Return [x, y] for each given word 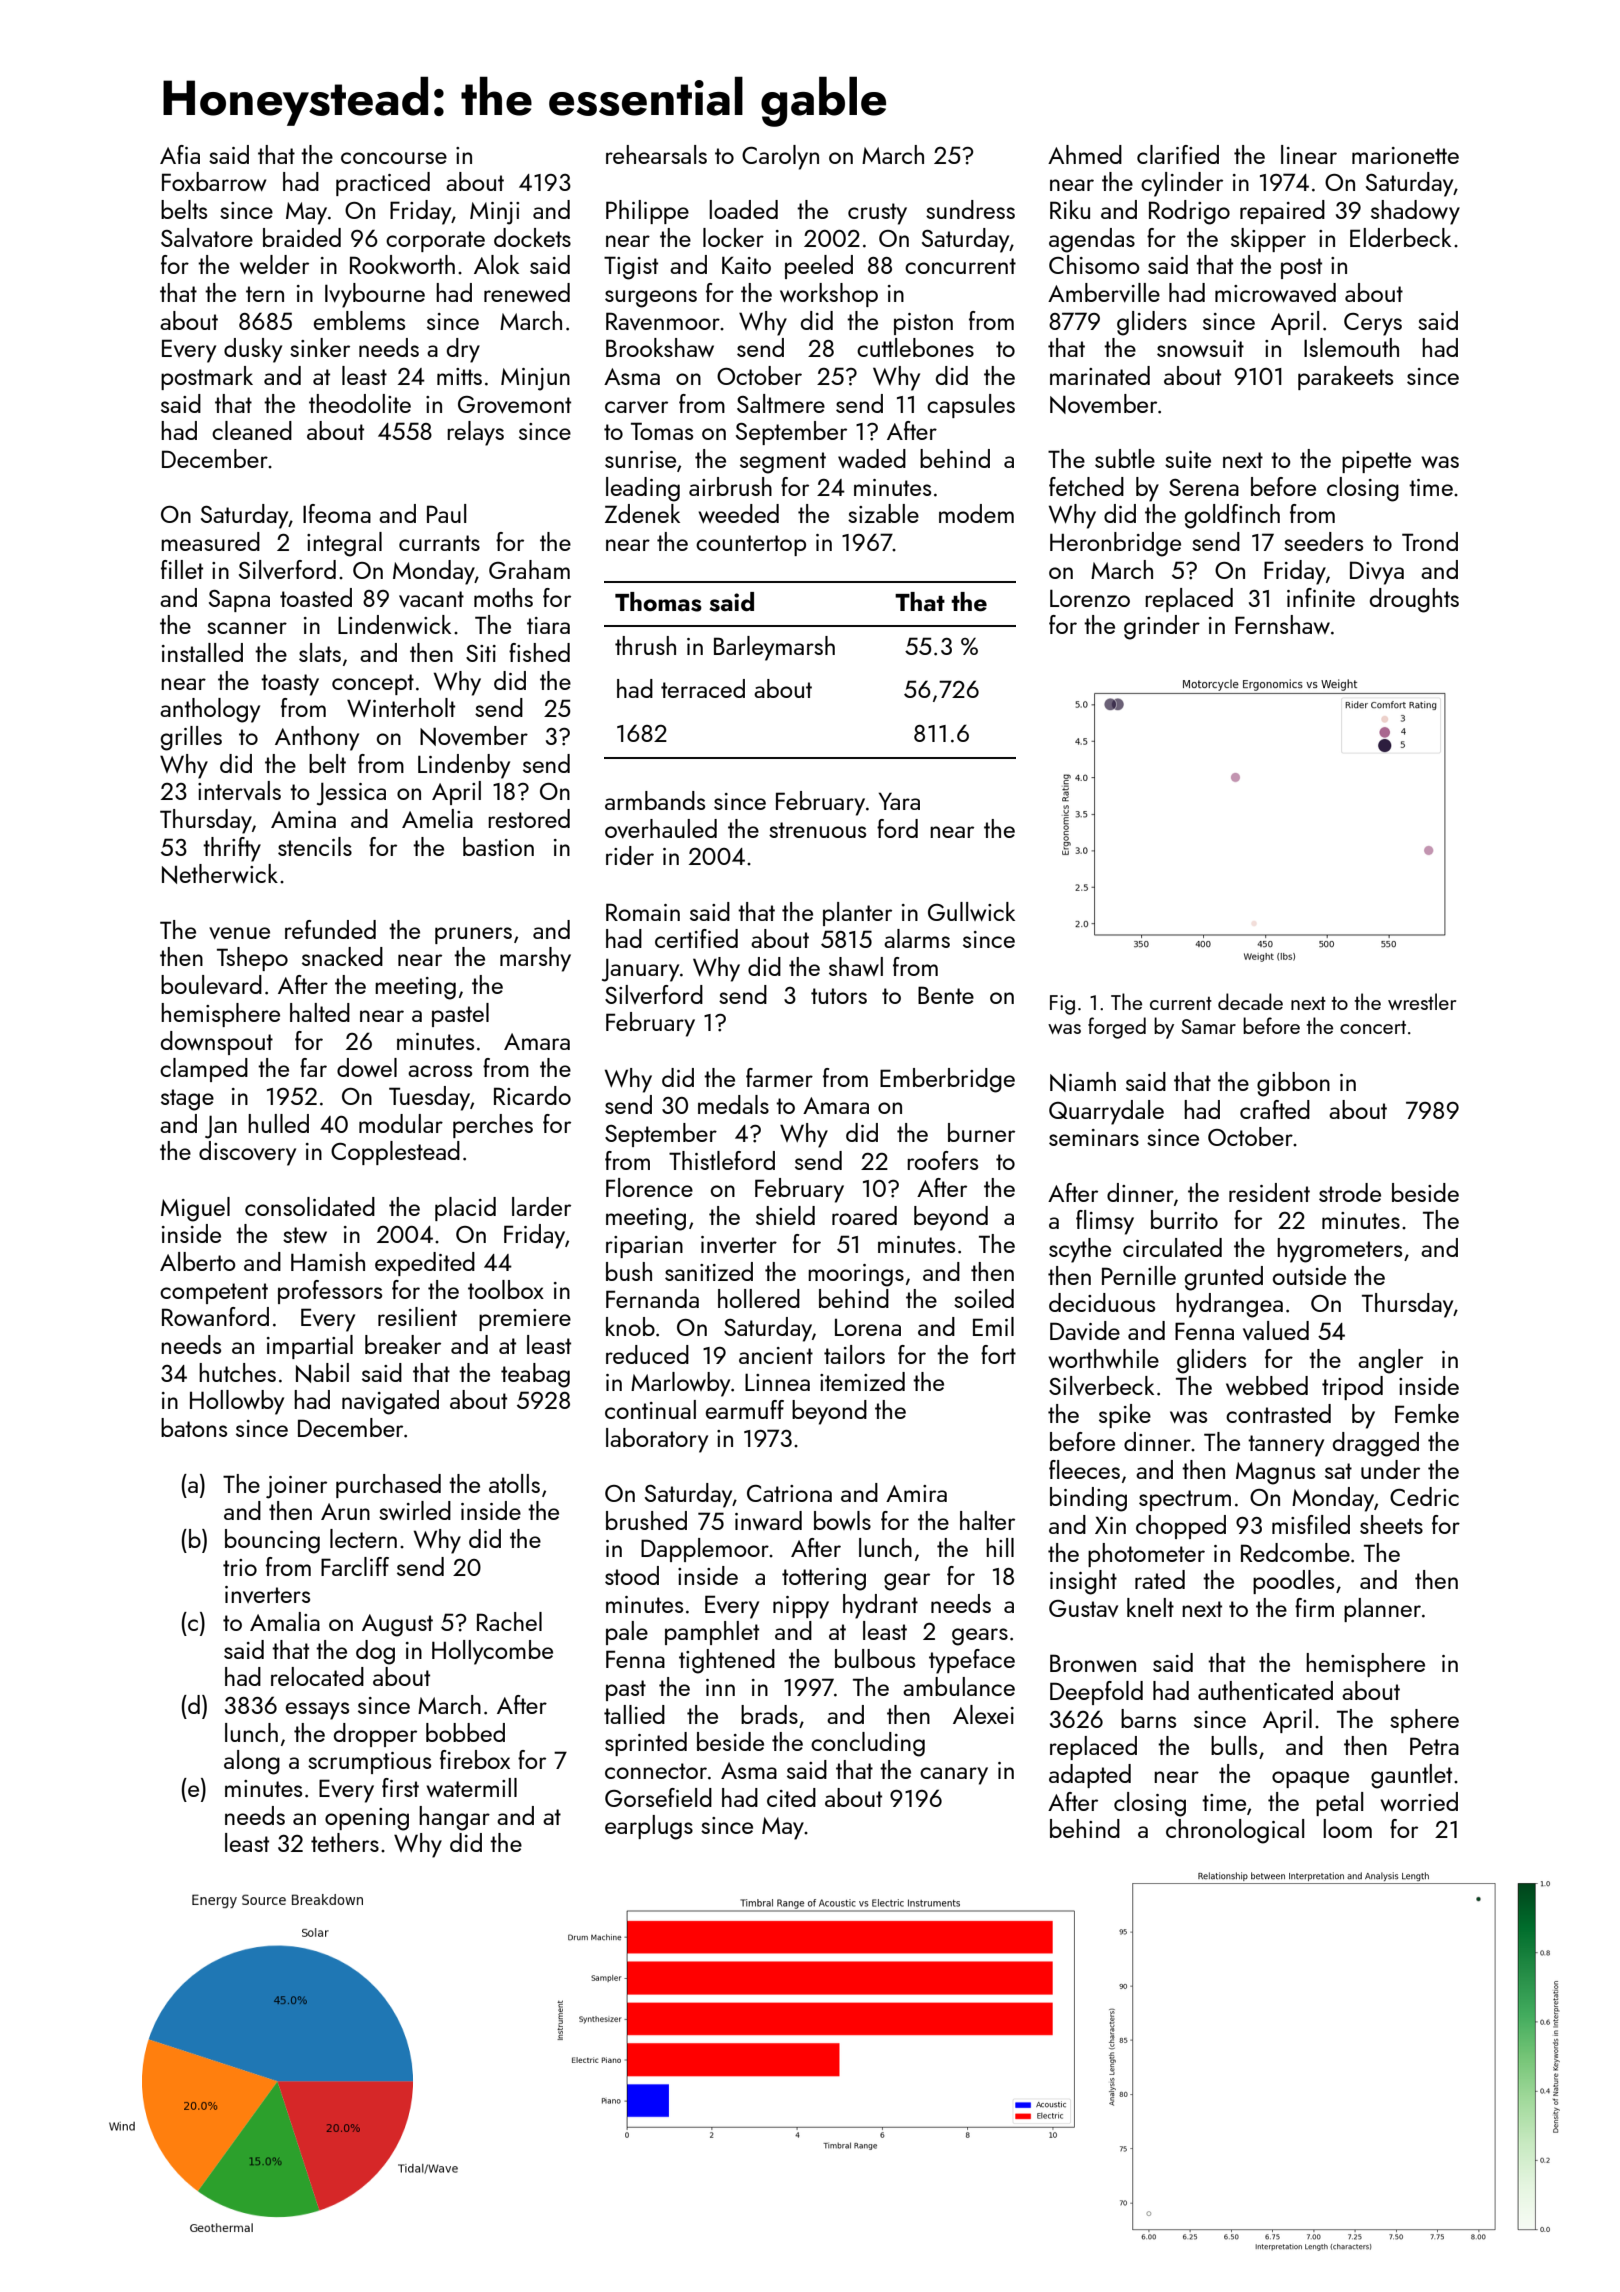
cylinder [1182, 184]
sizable [883, 513]
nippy [801, 1607]
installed [202, 652]
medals [733, 1104]
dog [375, 1652]
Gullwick [971, 911]
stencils [315, 846]
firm [1314, 1607]
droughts [1414, 600]
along [252, 1762]
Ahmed [1085, 154]
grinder [1162, 627]
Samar [1208, 1026]
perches [493, 1126]
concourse [394, 158]
